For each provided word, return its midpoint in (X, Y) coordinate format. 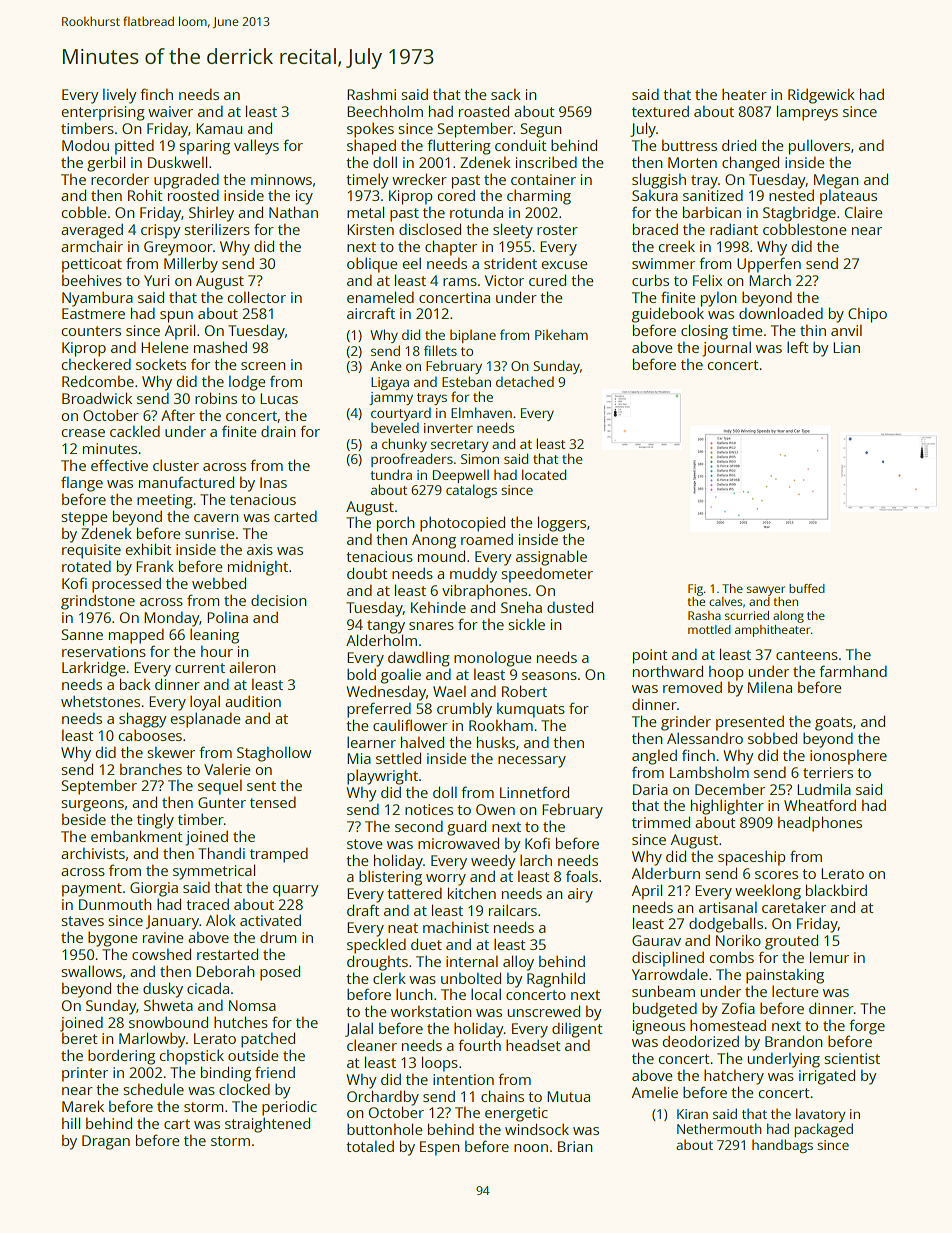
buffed (807, 588)
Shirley (211, 214)
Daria (650, 789)
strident (510, 263)
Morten (692, 162)
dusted (570, 607)
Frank (155, 566)
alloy (518, 963)
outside (253, 1055)
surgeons (92, 806)
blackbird (836, 890)
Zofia (738, 1008)
